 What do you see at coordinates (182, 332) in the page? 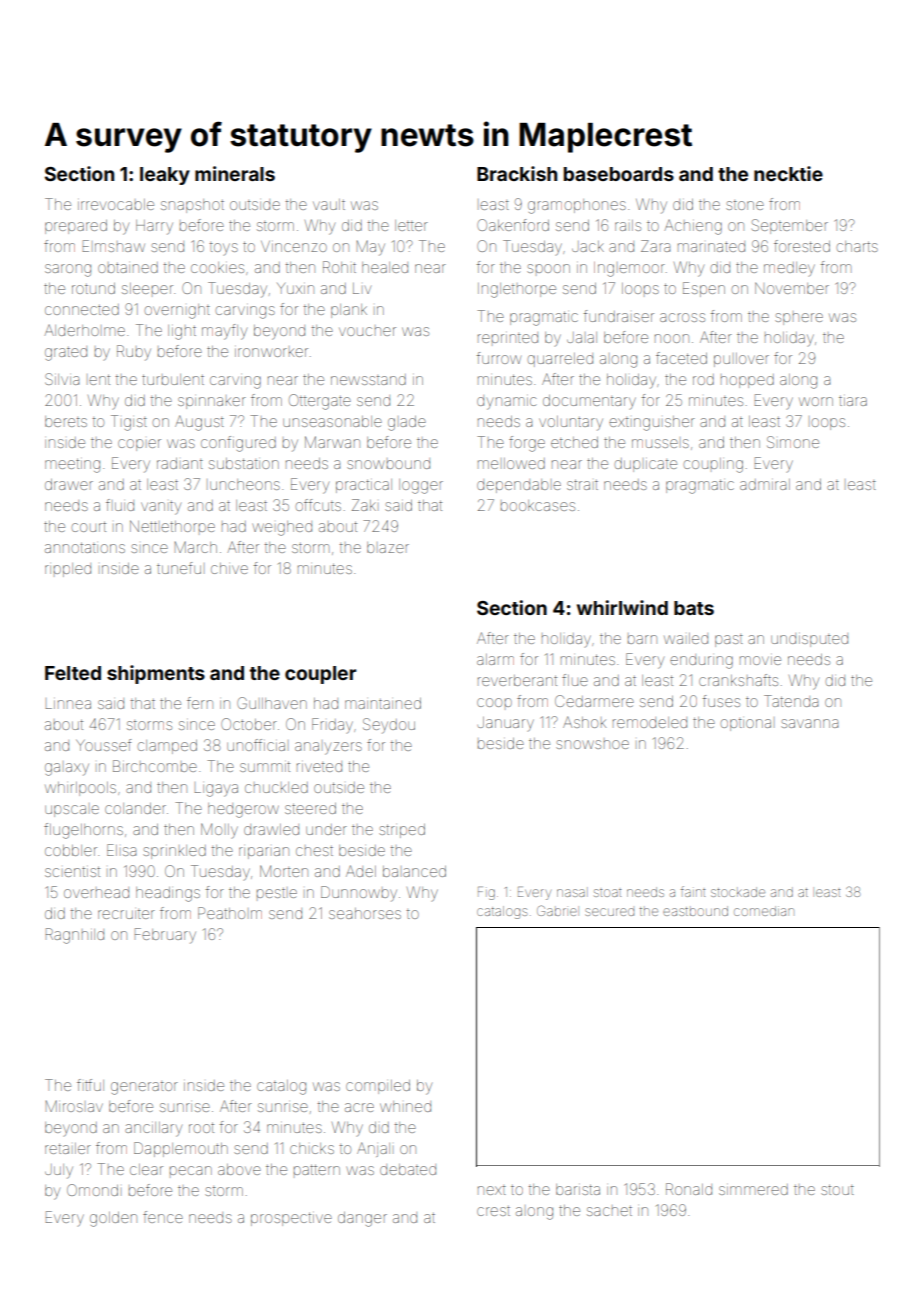
I see `light` at bounding box center [182, 332].
